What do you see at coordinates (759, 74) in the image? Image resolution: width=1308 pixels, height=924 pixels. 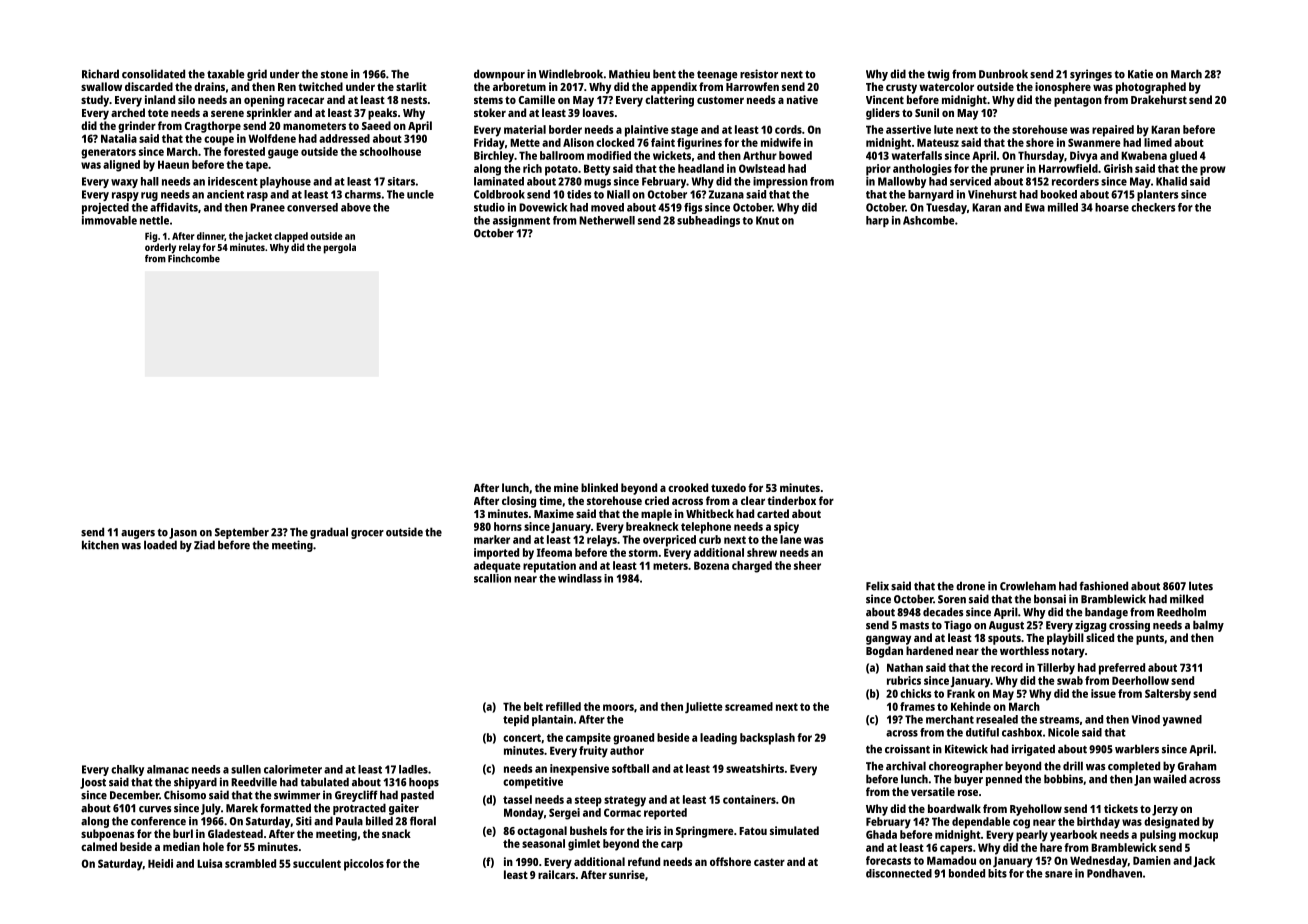 I see `resistor` at bounding box center [759, 74].
